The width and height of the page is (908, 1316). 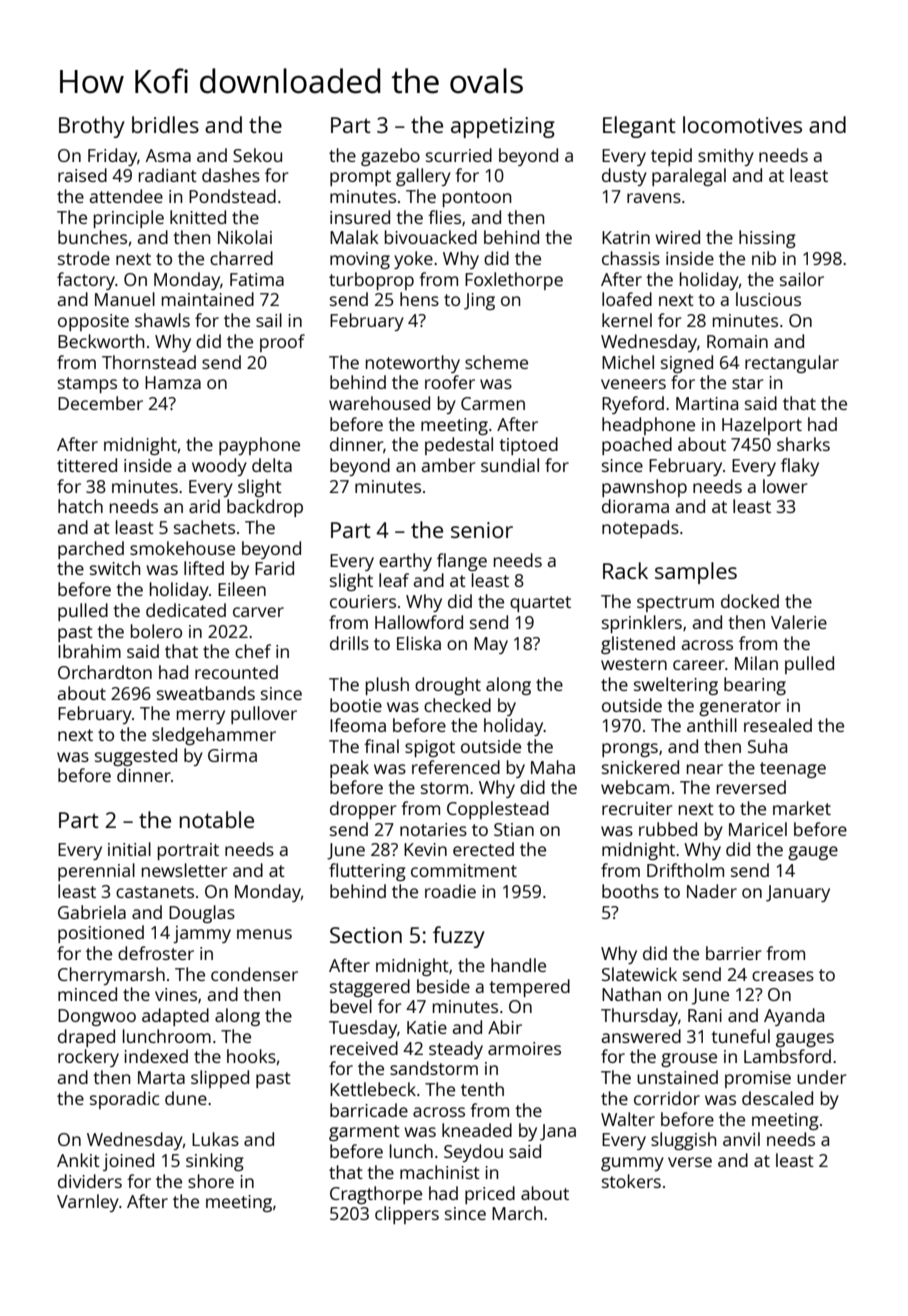 I want to click on Ayanda, so click(x=794, y=1017).
